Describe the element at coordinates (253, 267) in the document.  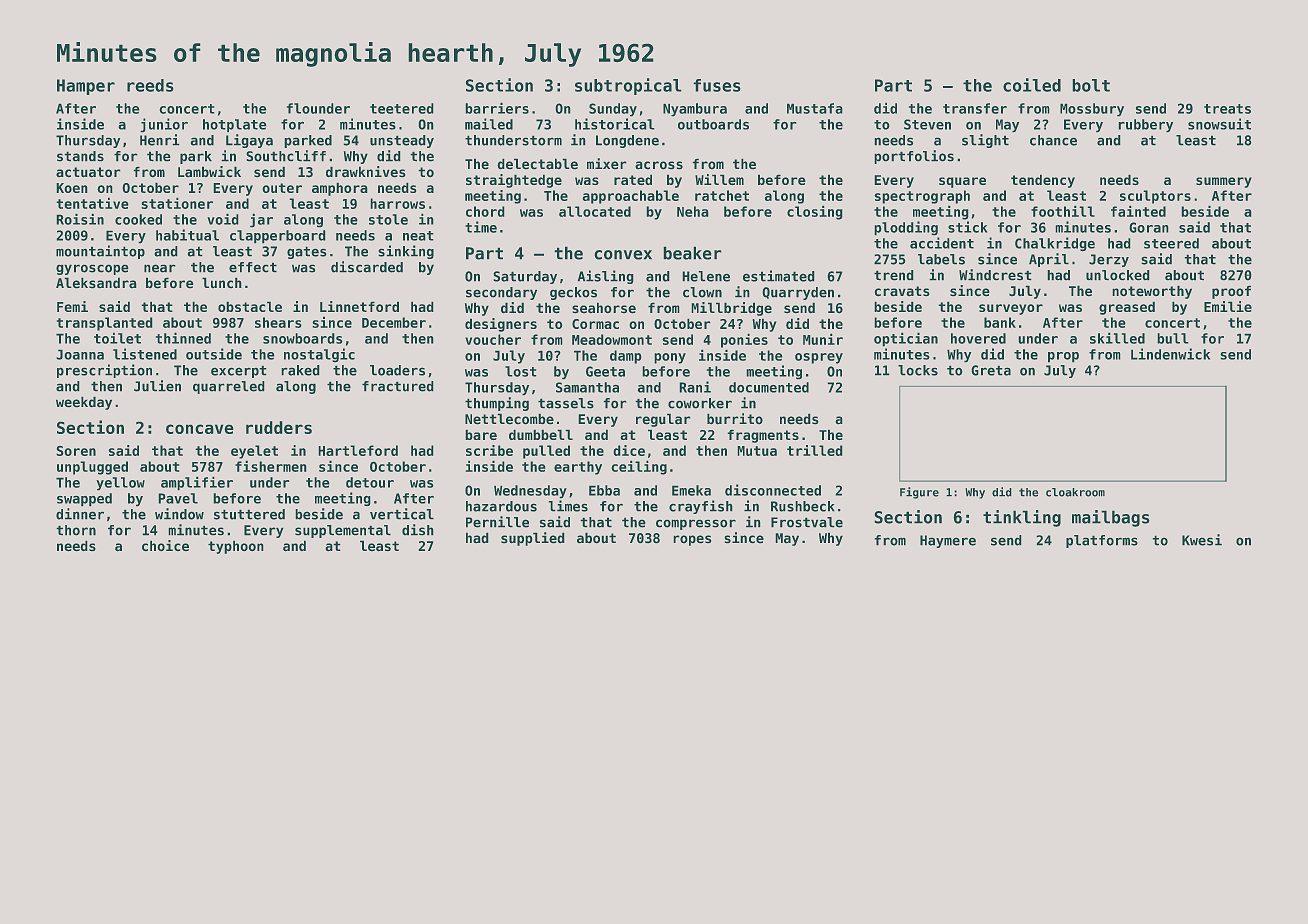
I see `effect` at that location.
